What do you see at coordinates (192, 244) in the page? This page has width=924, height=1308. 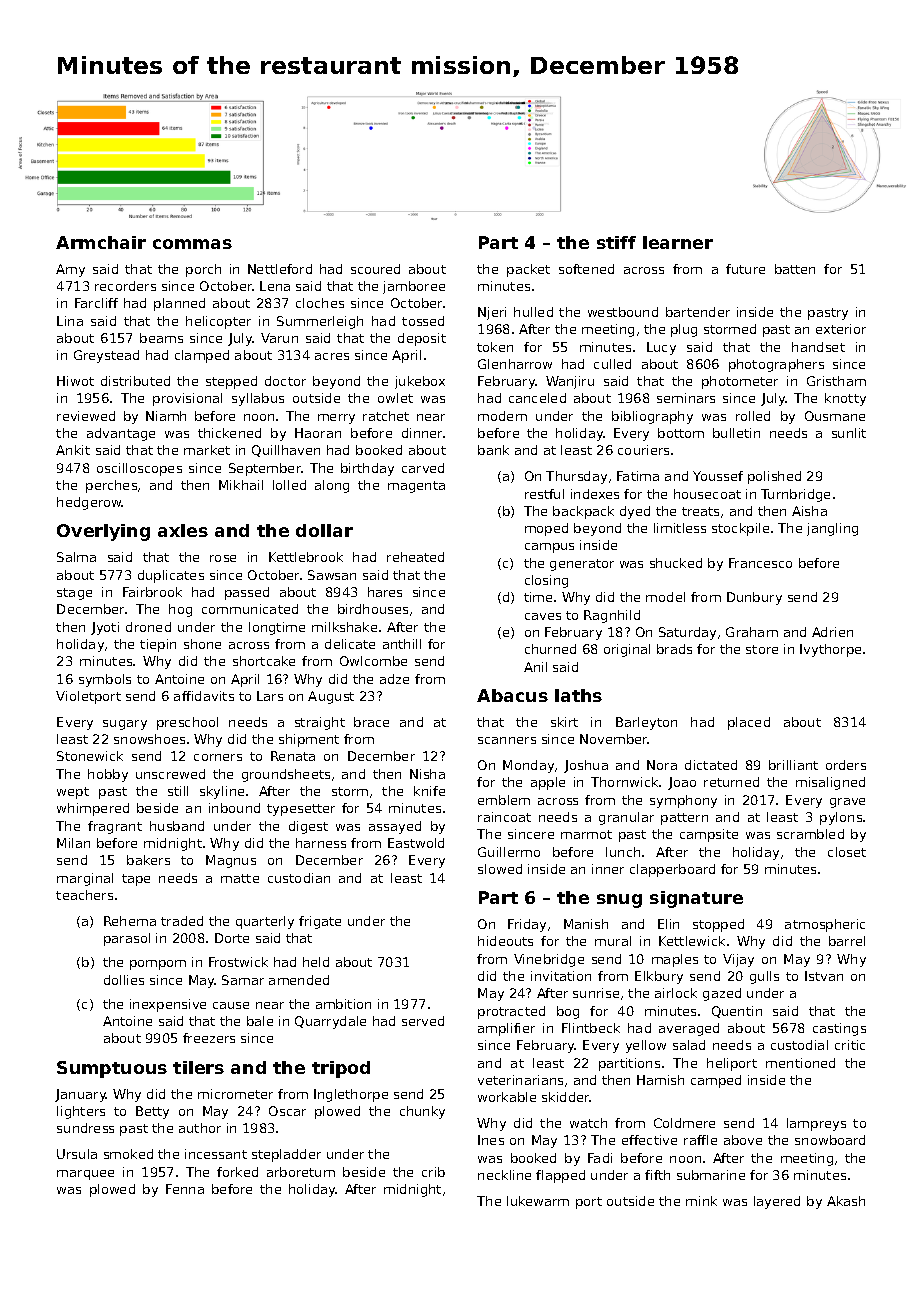 I see `commas` at bounding box center [192, 244].
